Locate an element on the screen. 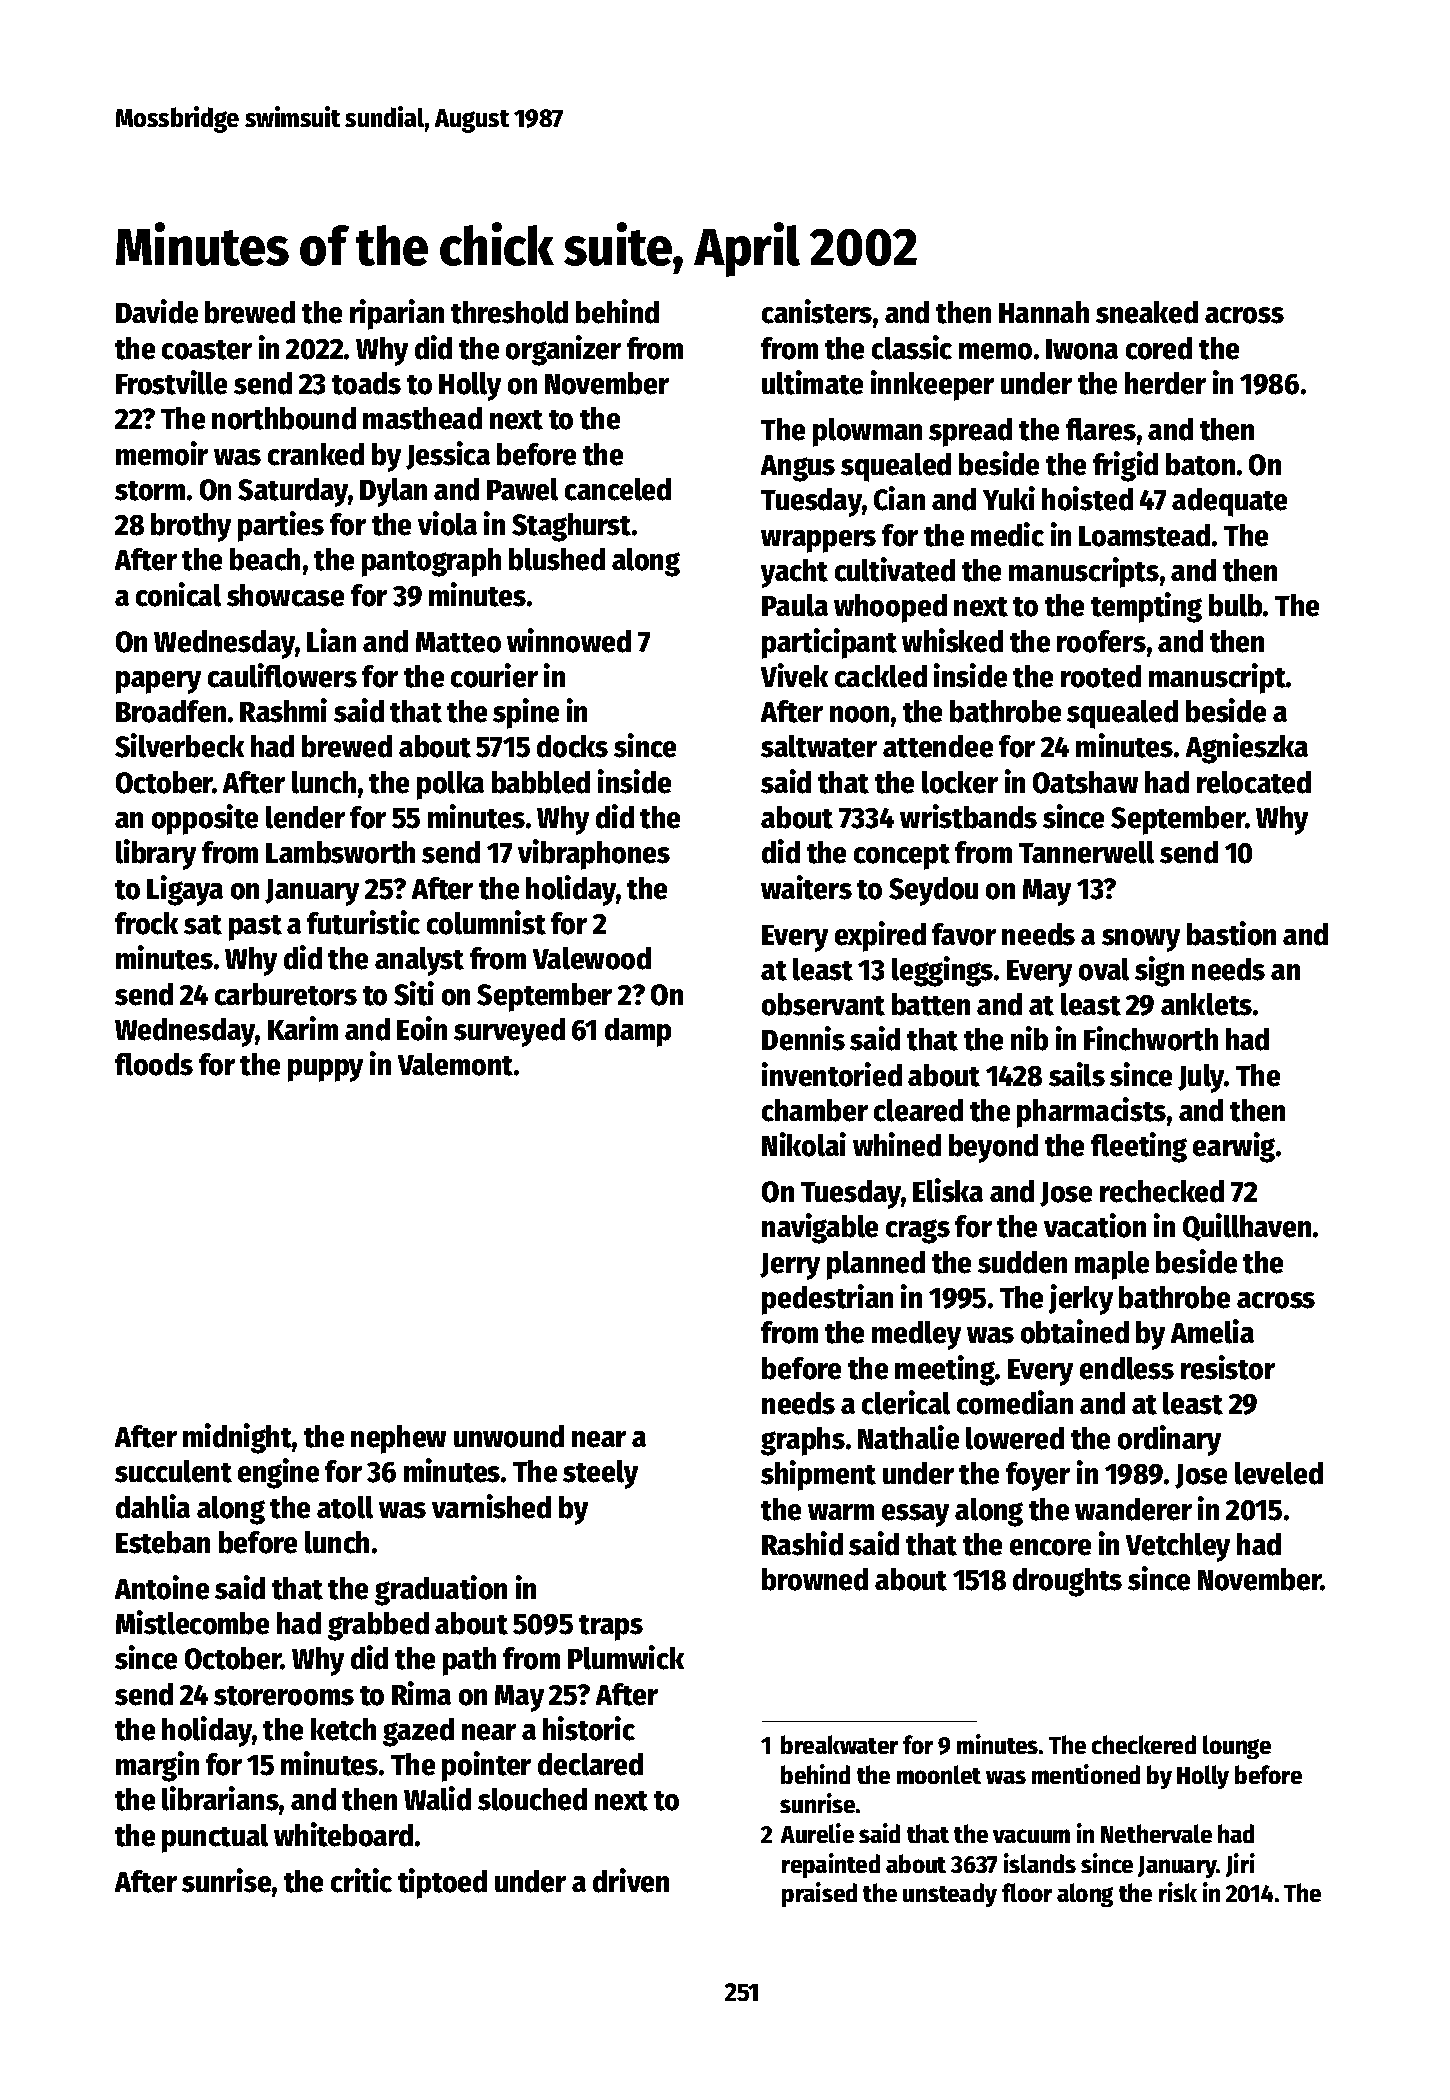  showcase is located at coordinates (285, 595).
